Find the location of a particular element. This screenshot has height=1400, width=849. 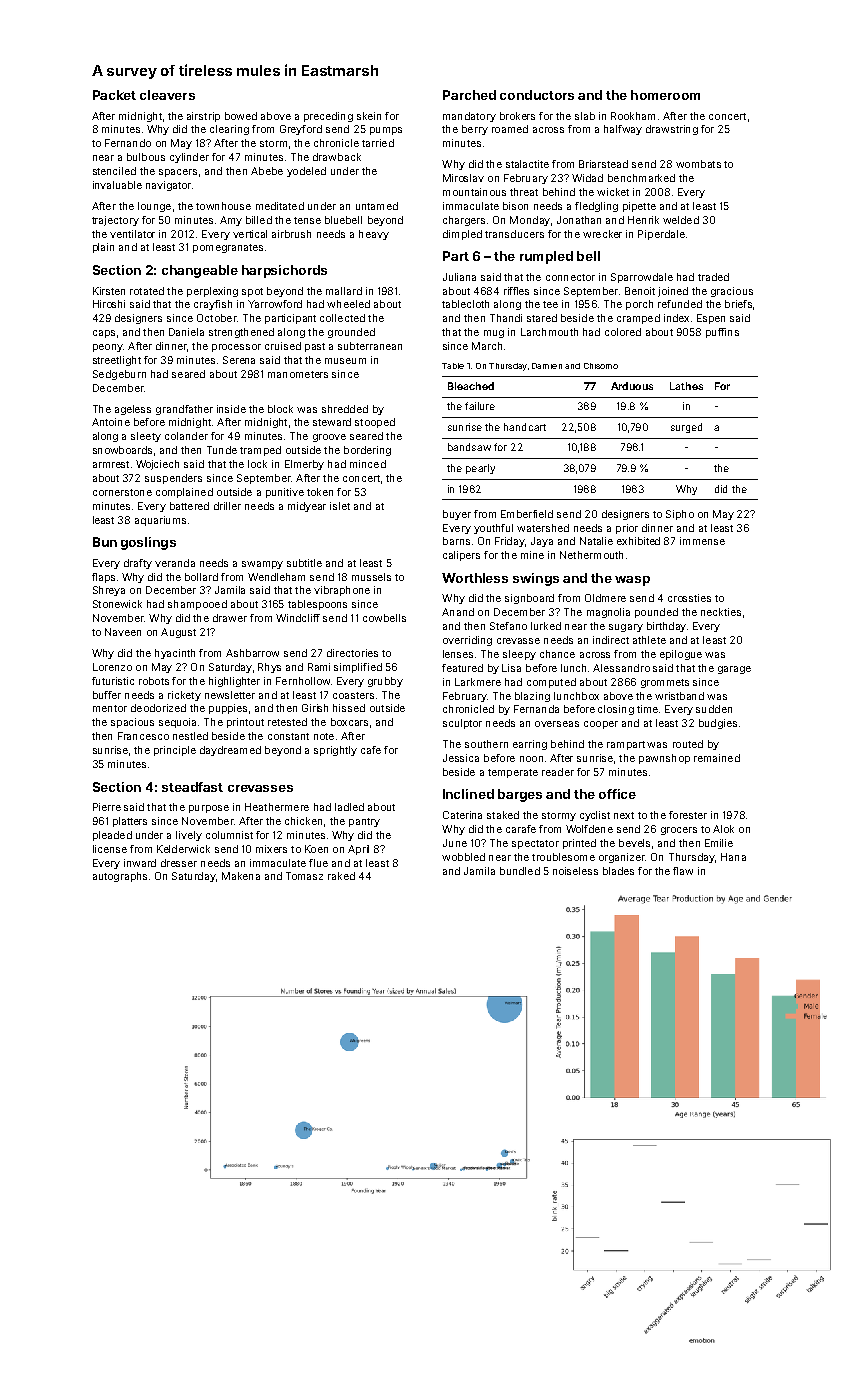

cleavers is located at coordinates (167, 95).
